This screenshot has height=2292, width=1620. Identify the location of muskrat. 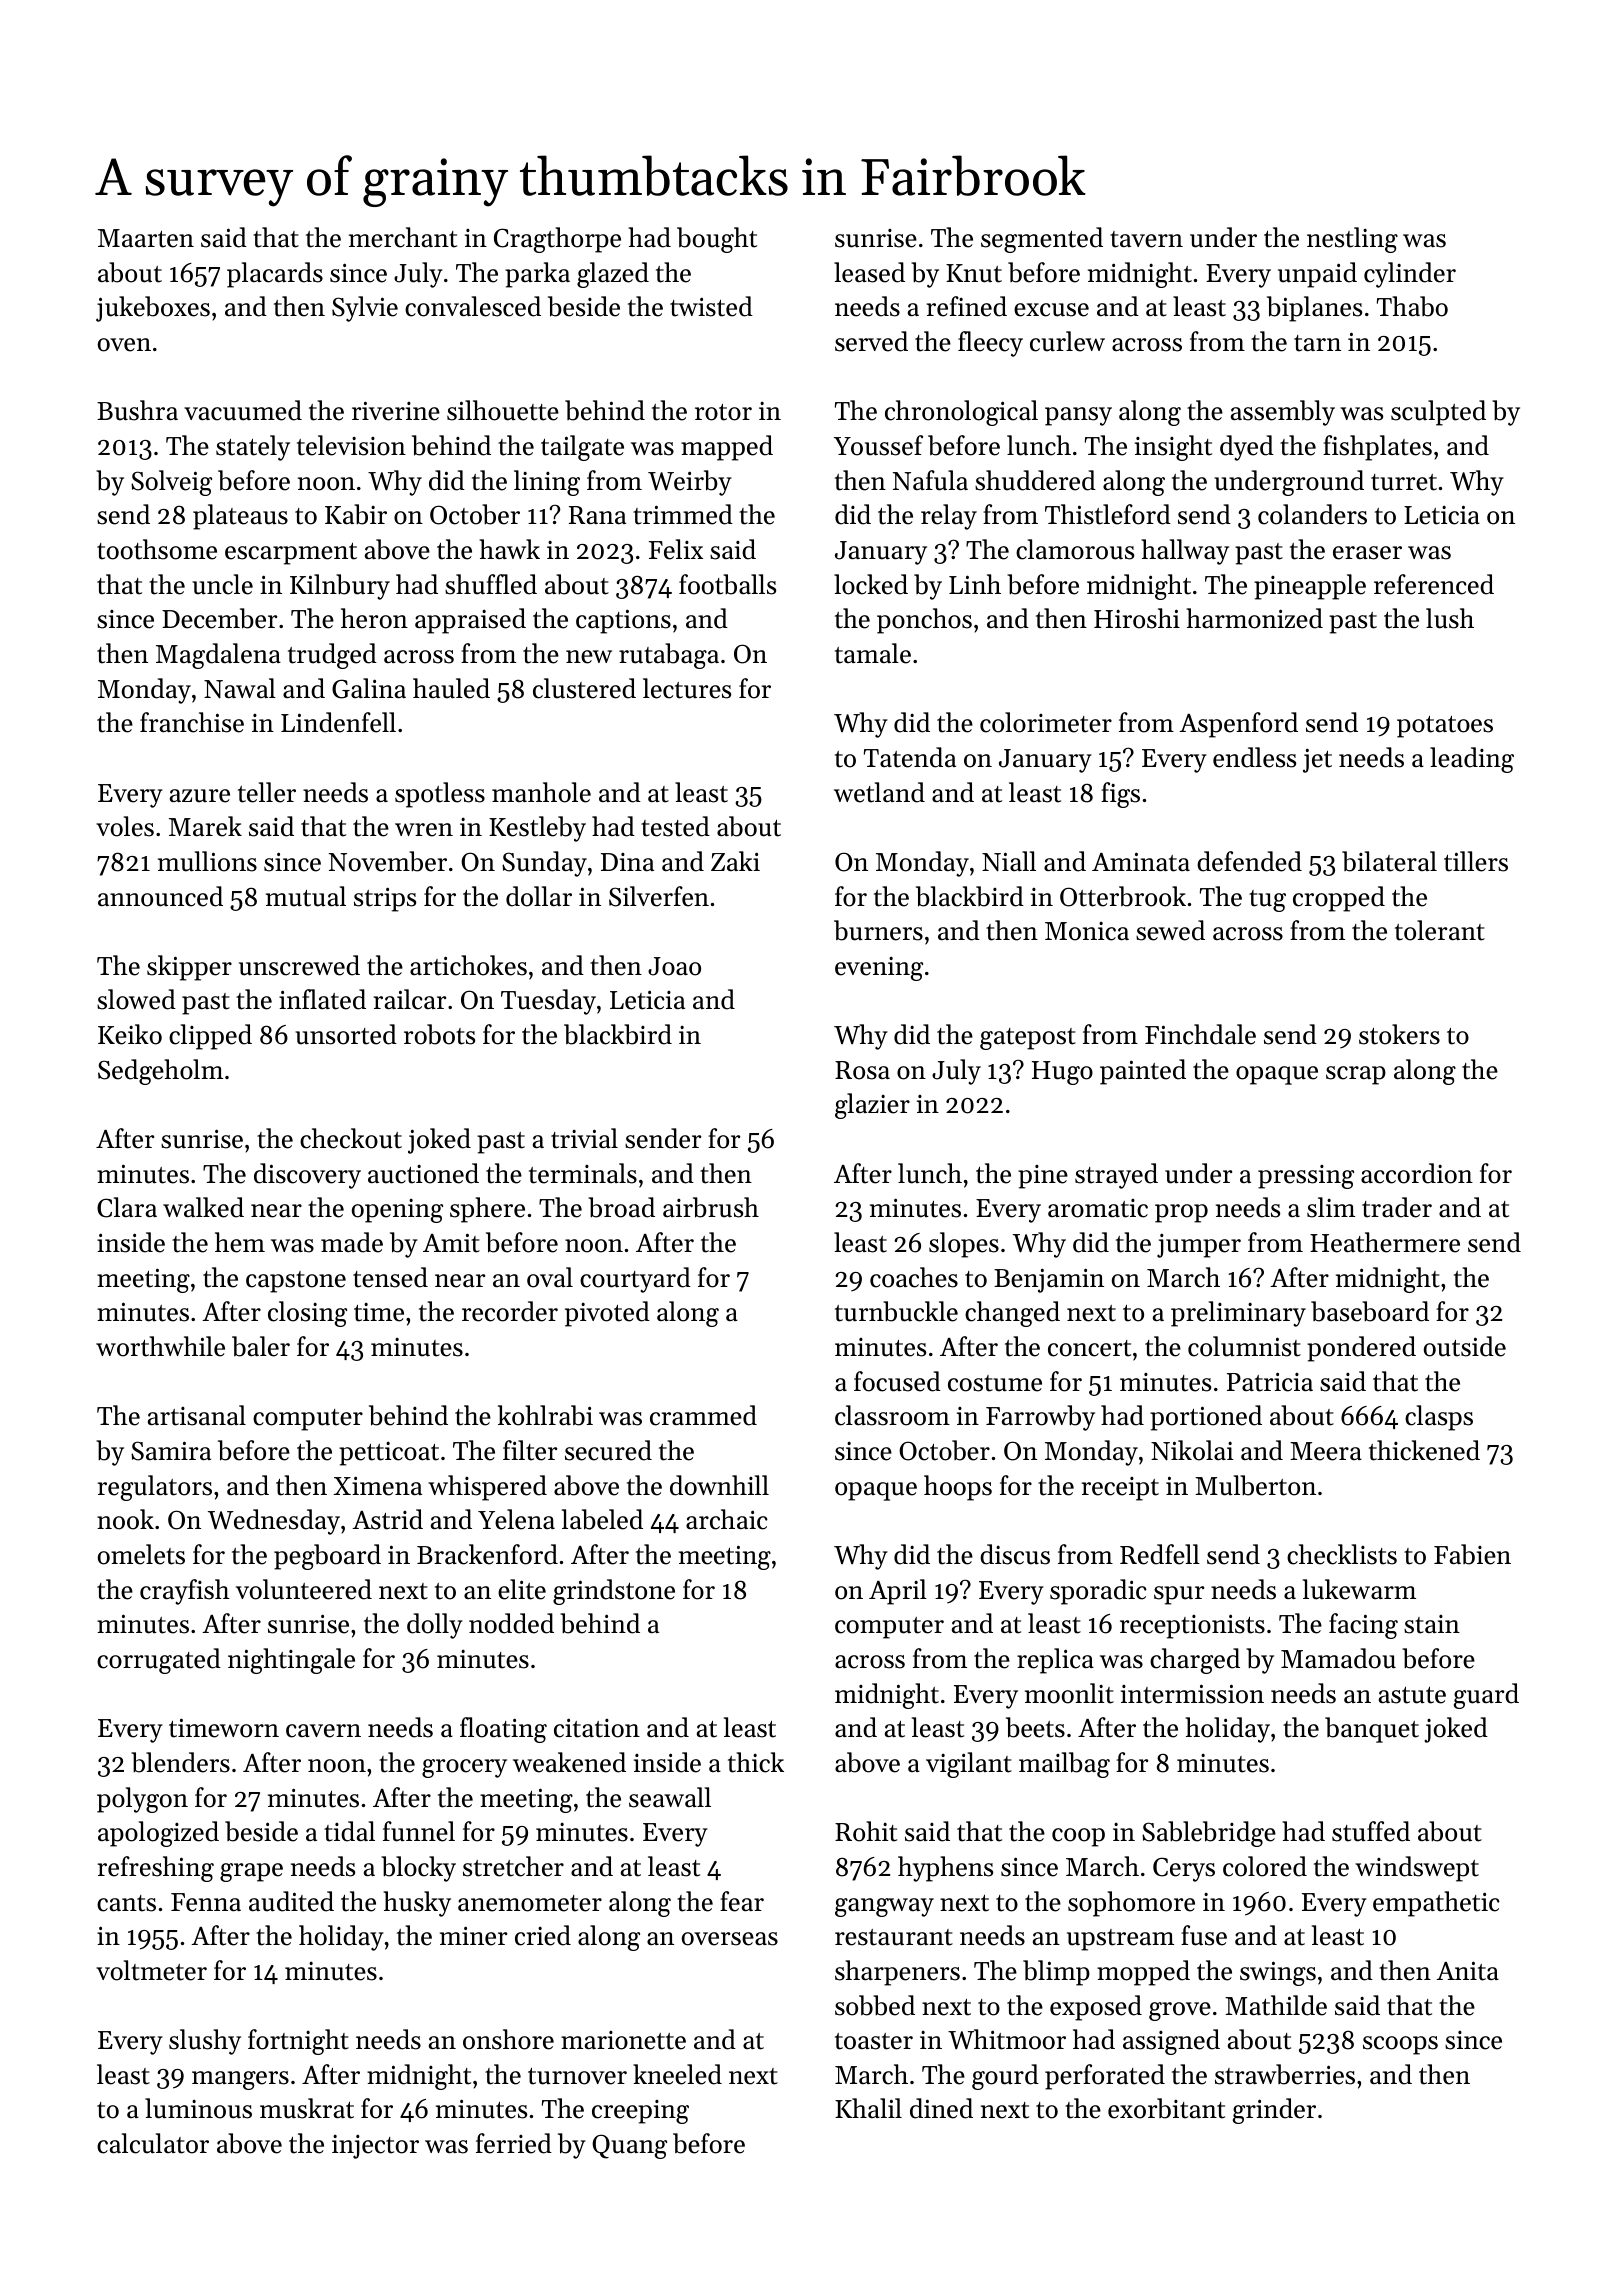
(307, 2108).
